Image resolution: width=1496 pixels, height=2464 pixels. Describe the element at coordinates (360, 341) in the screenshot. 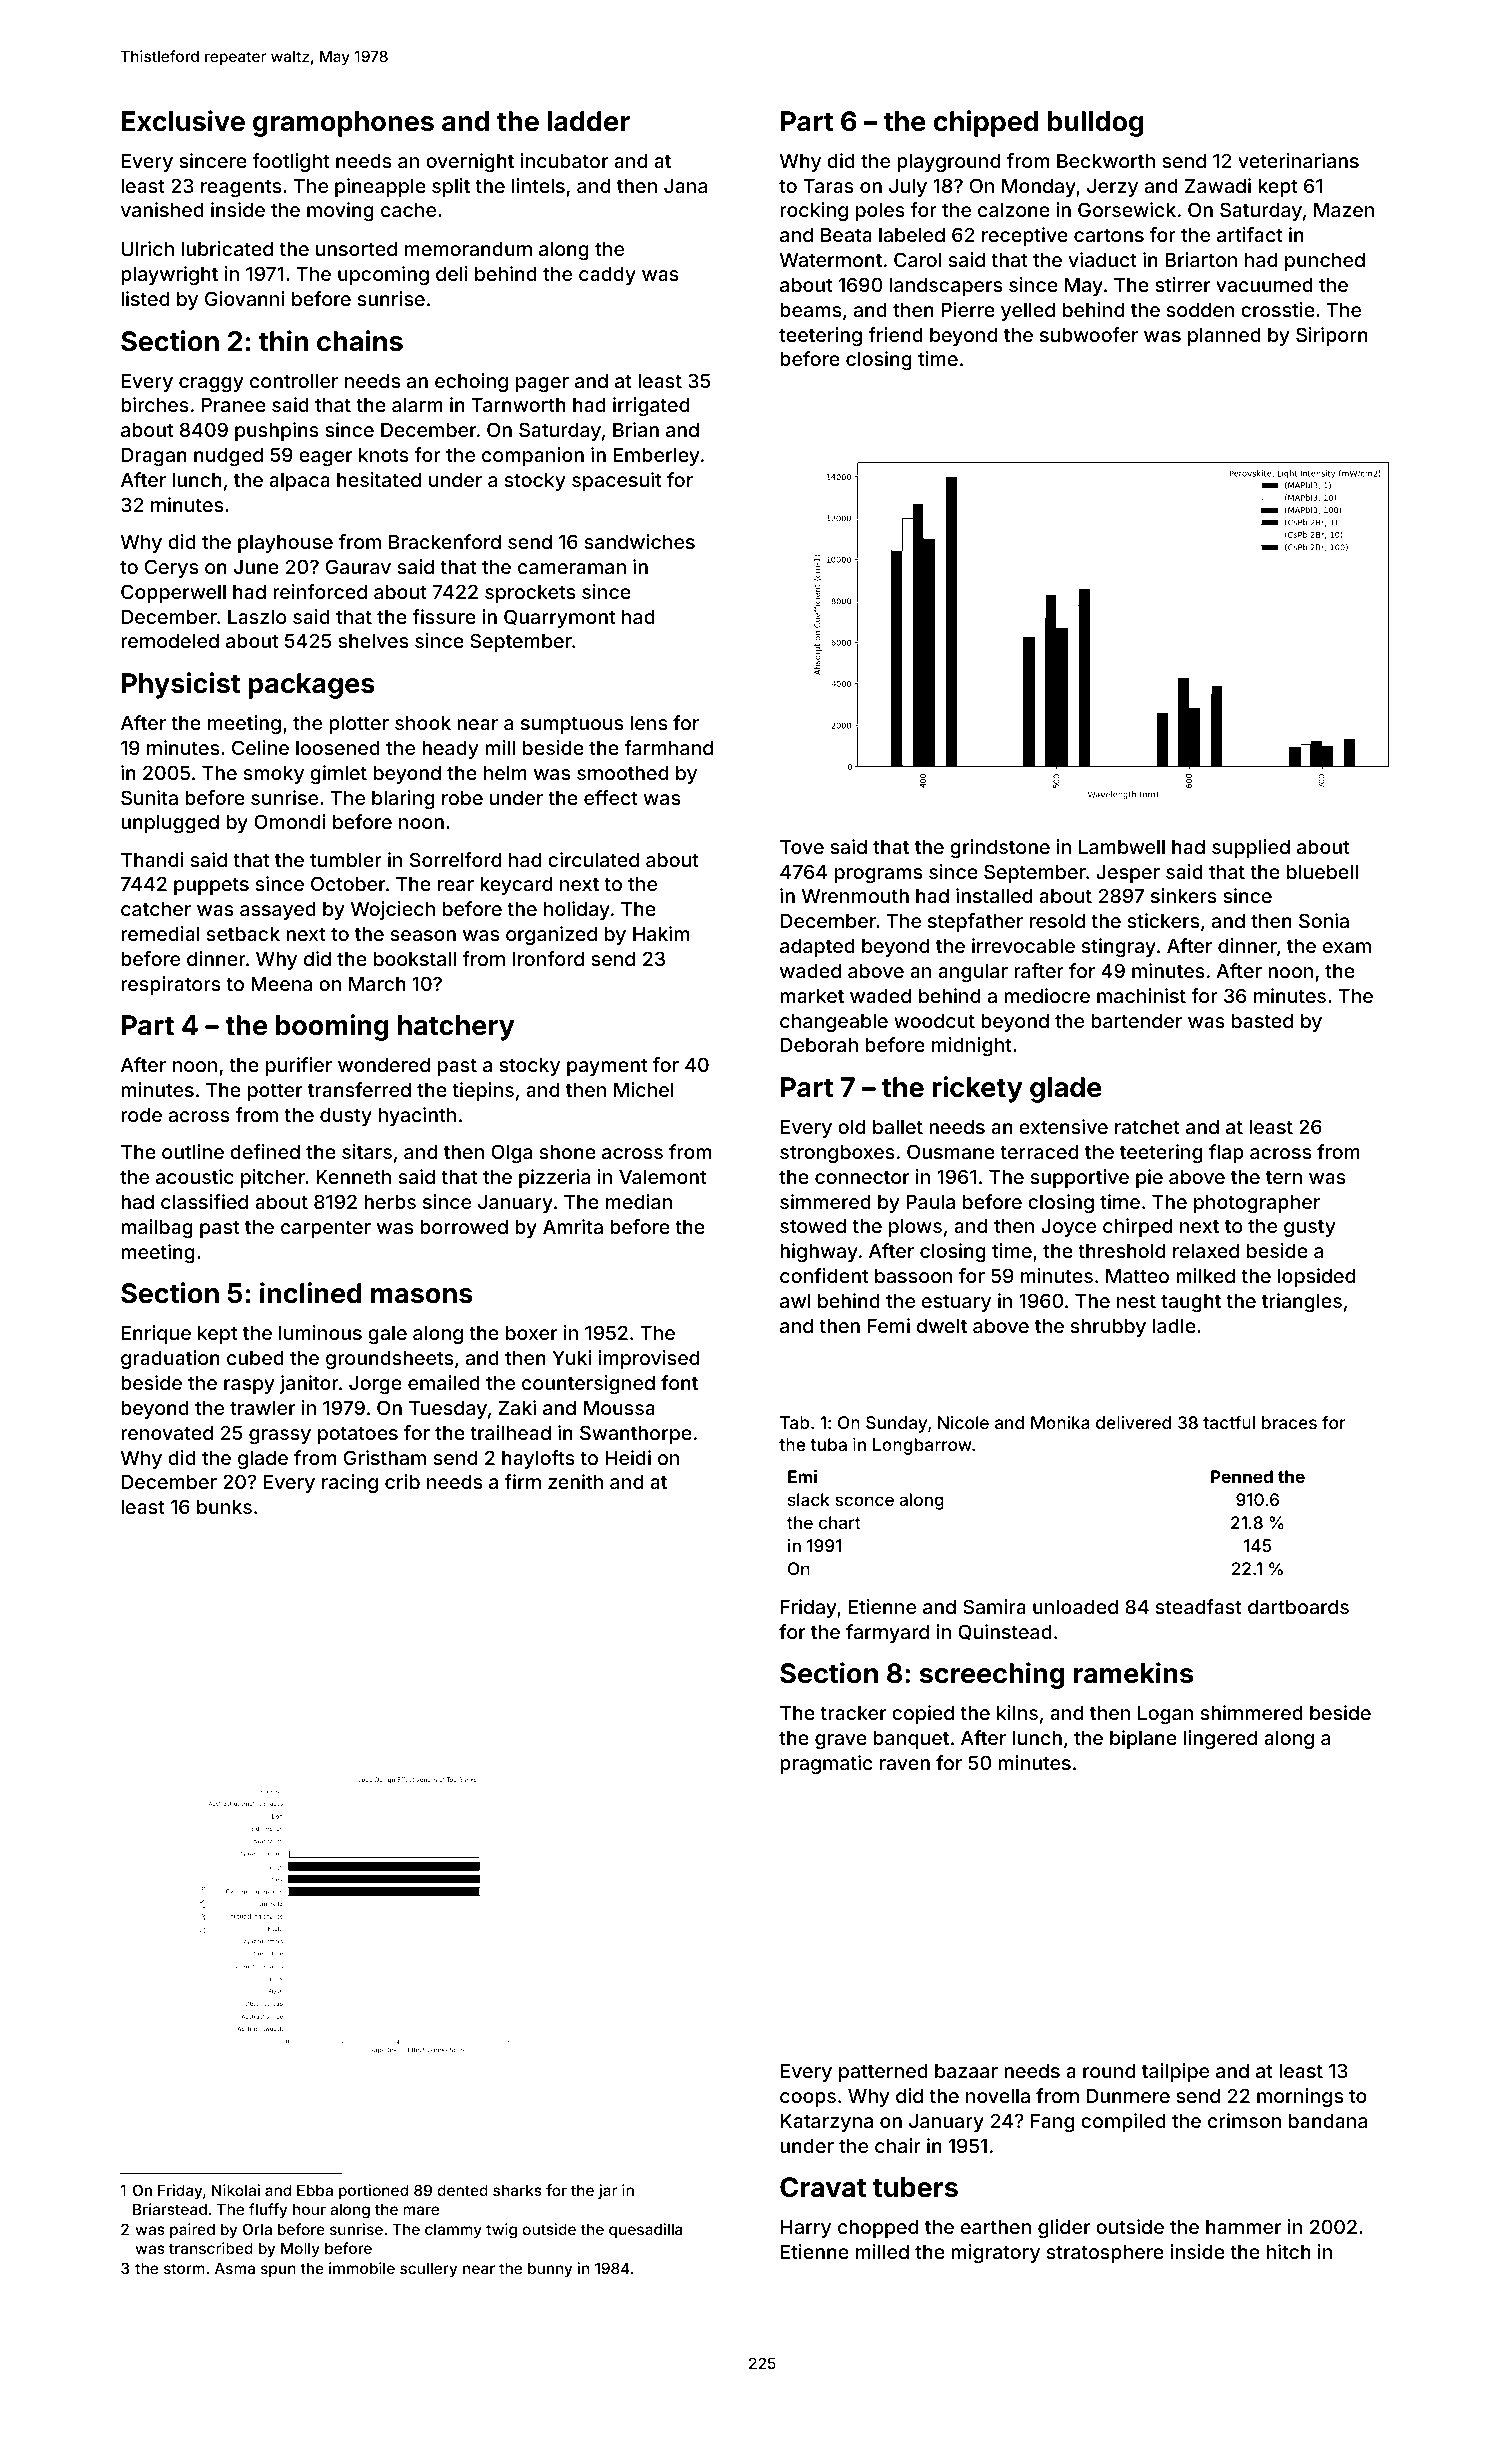

I see `chains` at that location.
